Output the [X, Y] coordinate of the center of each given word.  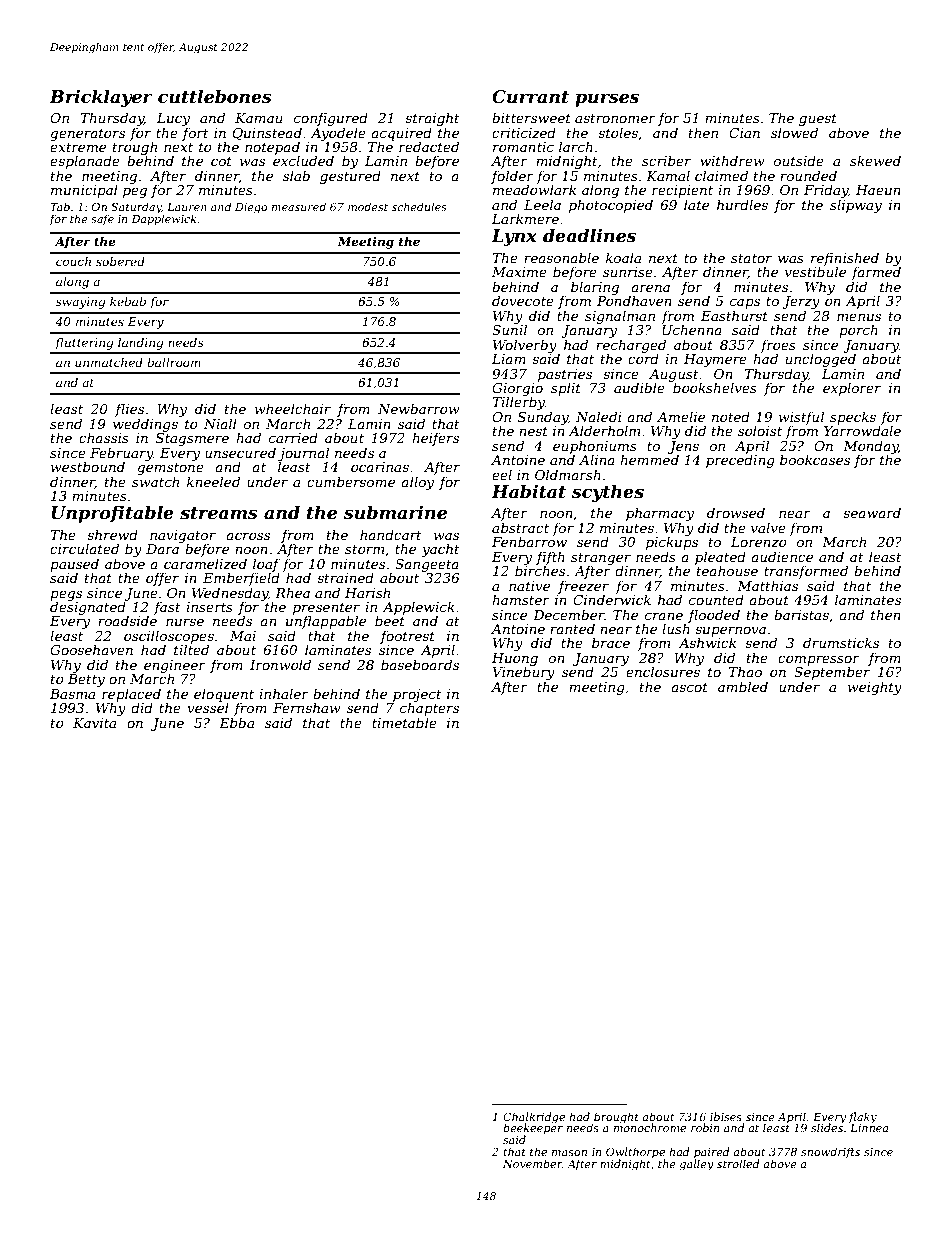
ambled [743, 686]
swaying [80, 303]
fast [167, 608]
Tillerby [518, 403]
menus [859, 317]
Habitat [528, 491]
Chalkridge [534, 1118]
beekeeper [533, 1129]
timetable [404, 722]
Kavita [94, 723]
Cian [744, 133]
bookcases [815, 459]
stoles [618, 132]
